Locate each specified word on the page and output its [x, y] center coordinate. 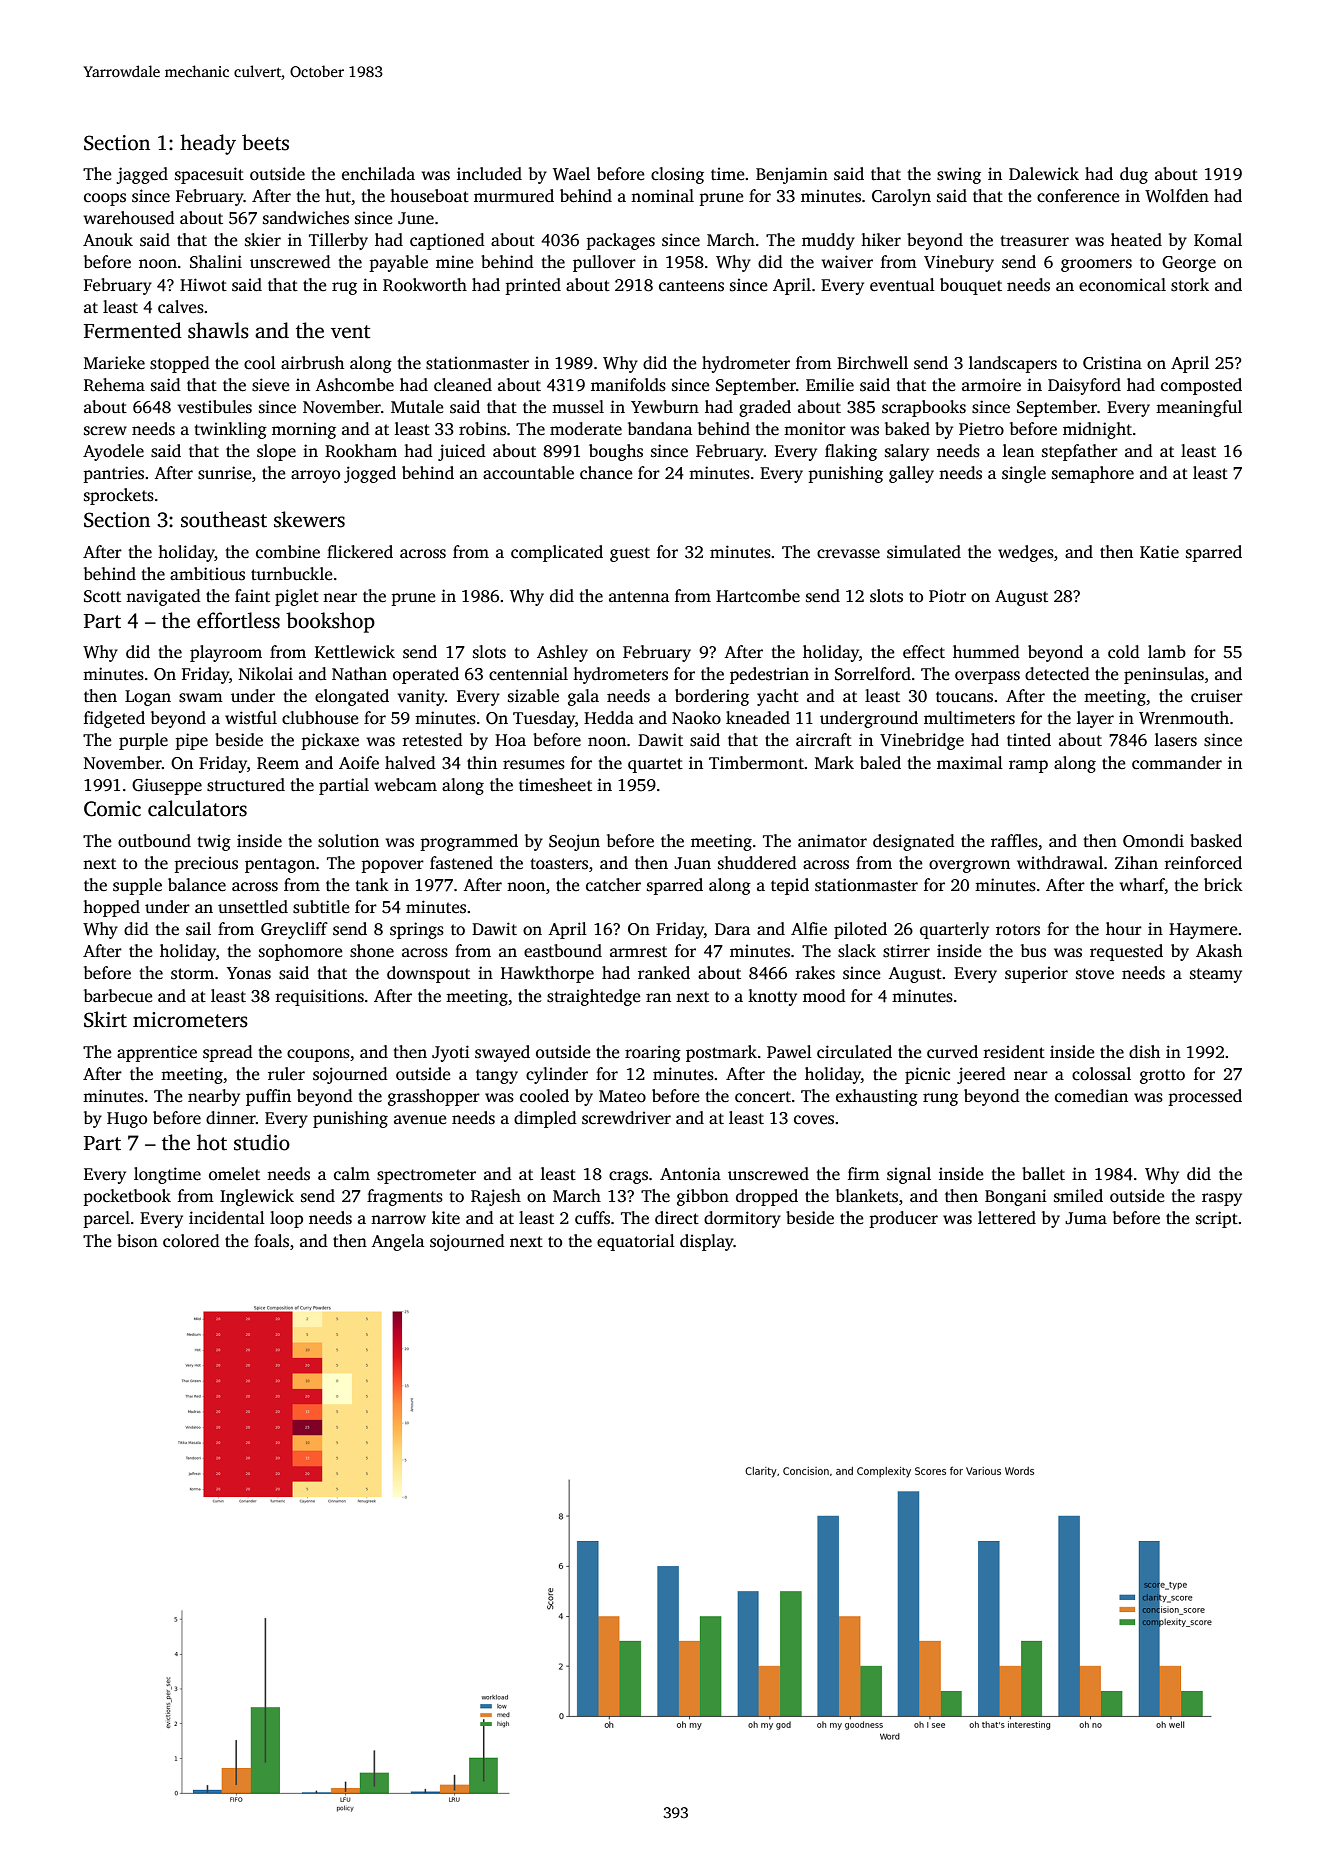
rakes [815, 973]
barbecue [118, 996]
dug [1134, 175]
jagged [142, 175]
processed [1205, 1097]
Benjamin [792, 175]
